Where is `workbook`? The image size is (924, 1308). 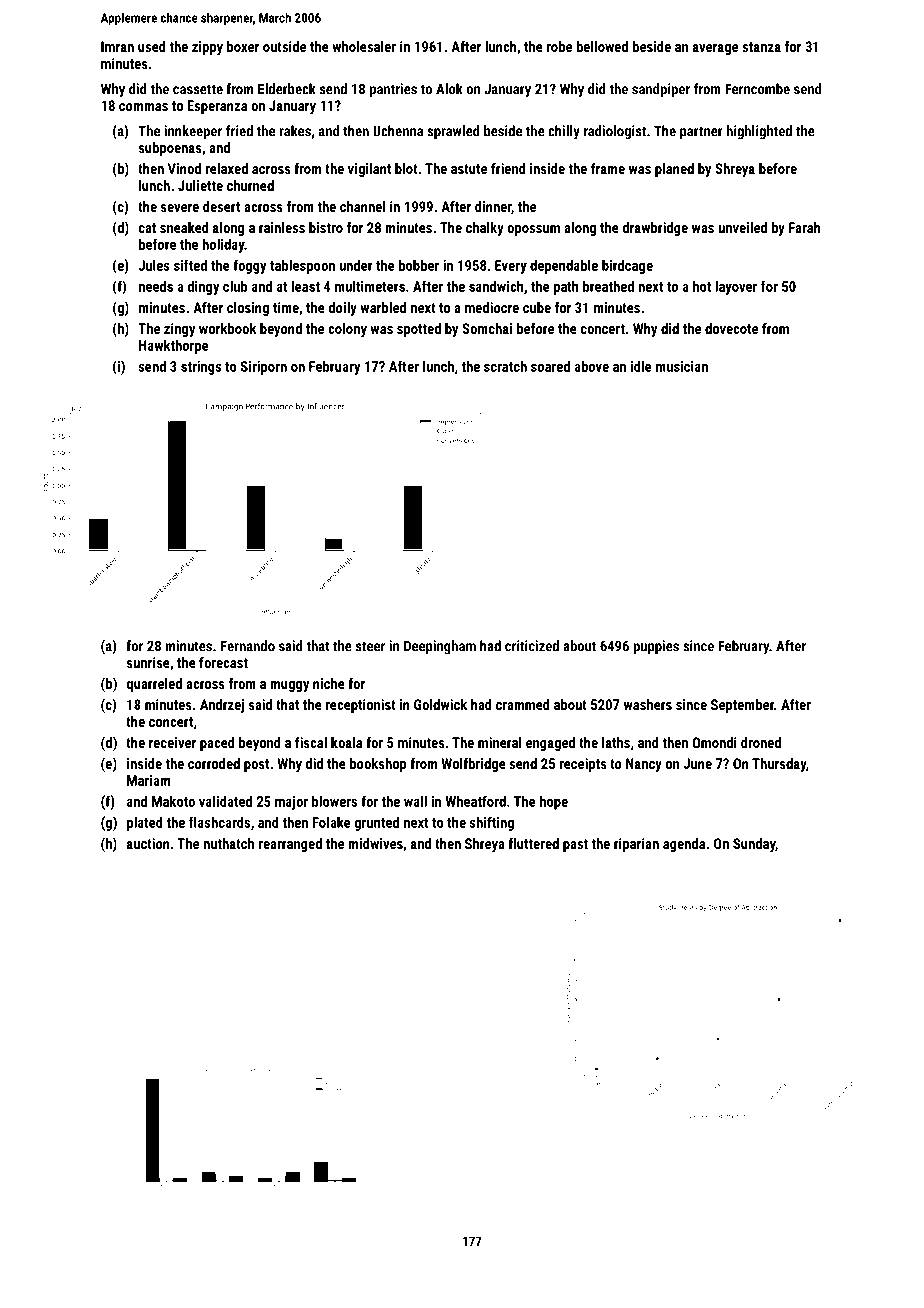 workbook is located at coordinates (228, 328).
